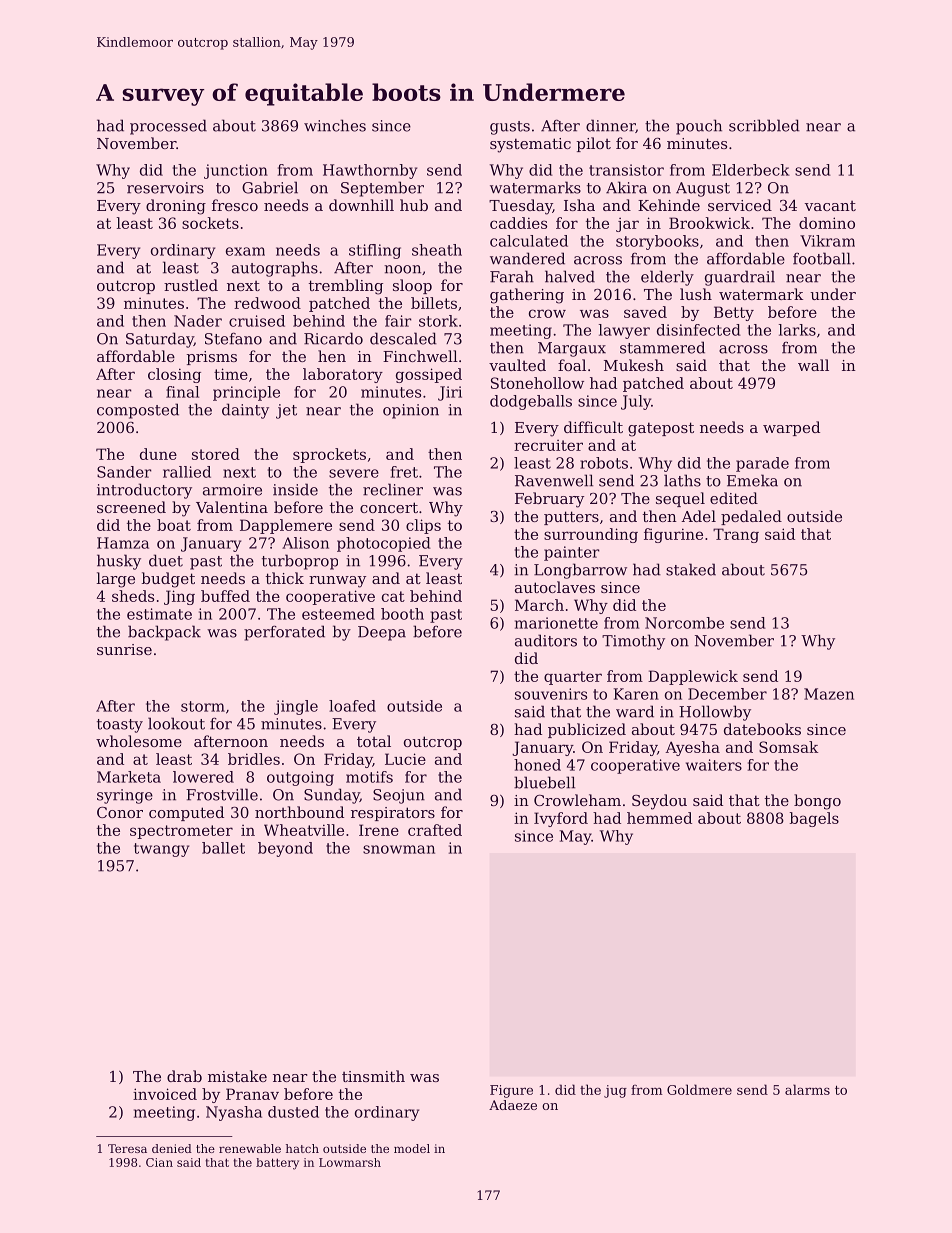 The height and width of the page is (1233, 952). What do you see at coordinates (116, 580) in the page?
I see `large` at bounding box center [116, 580].
